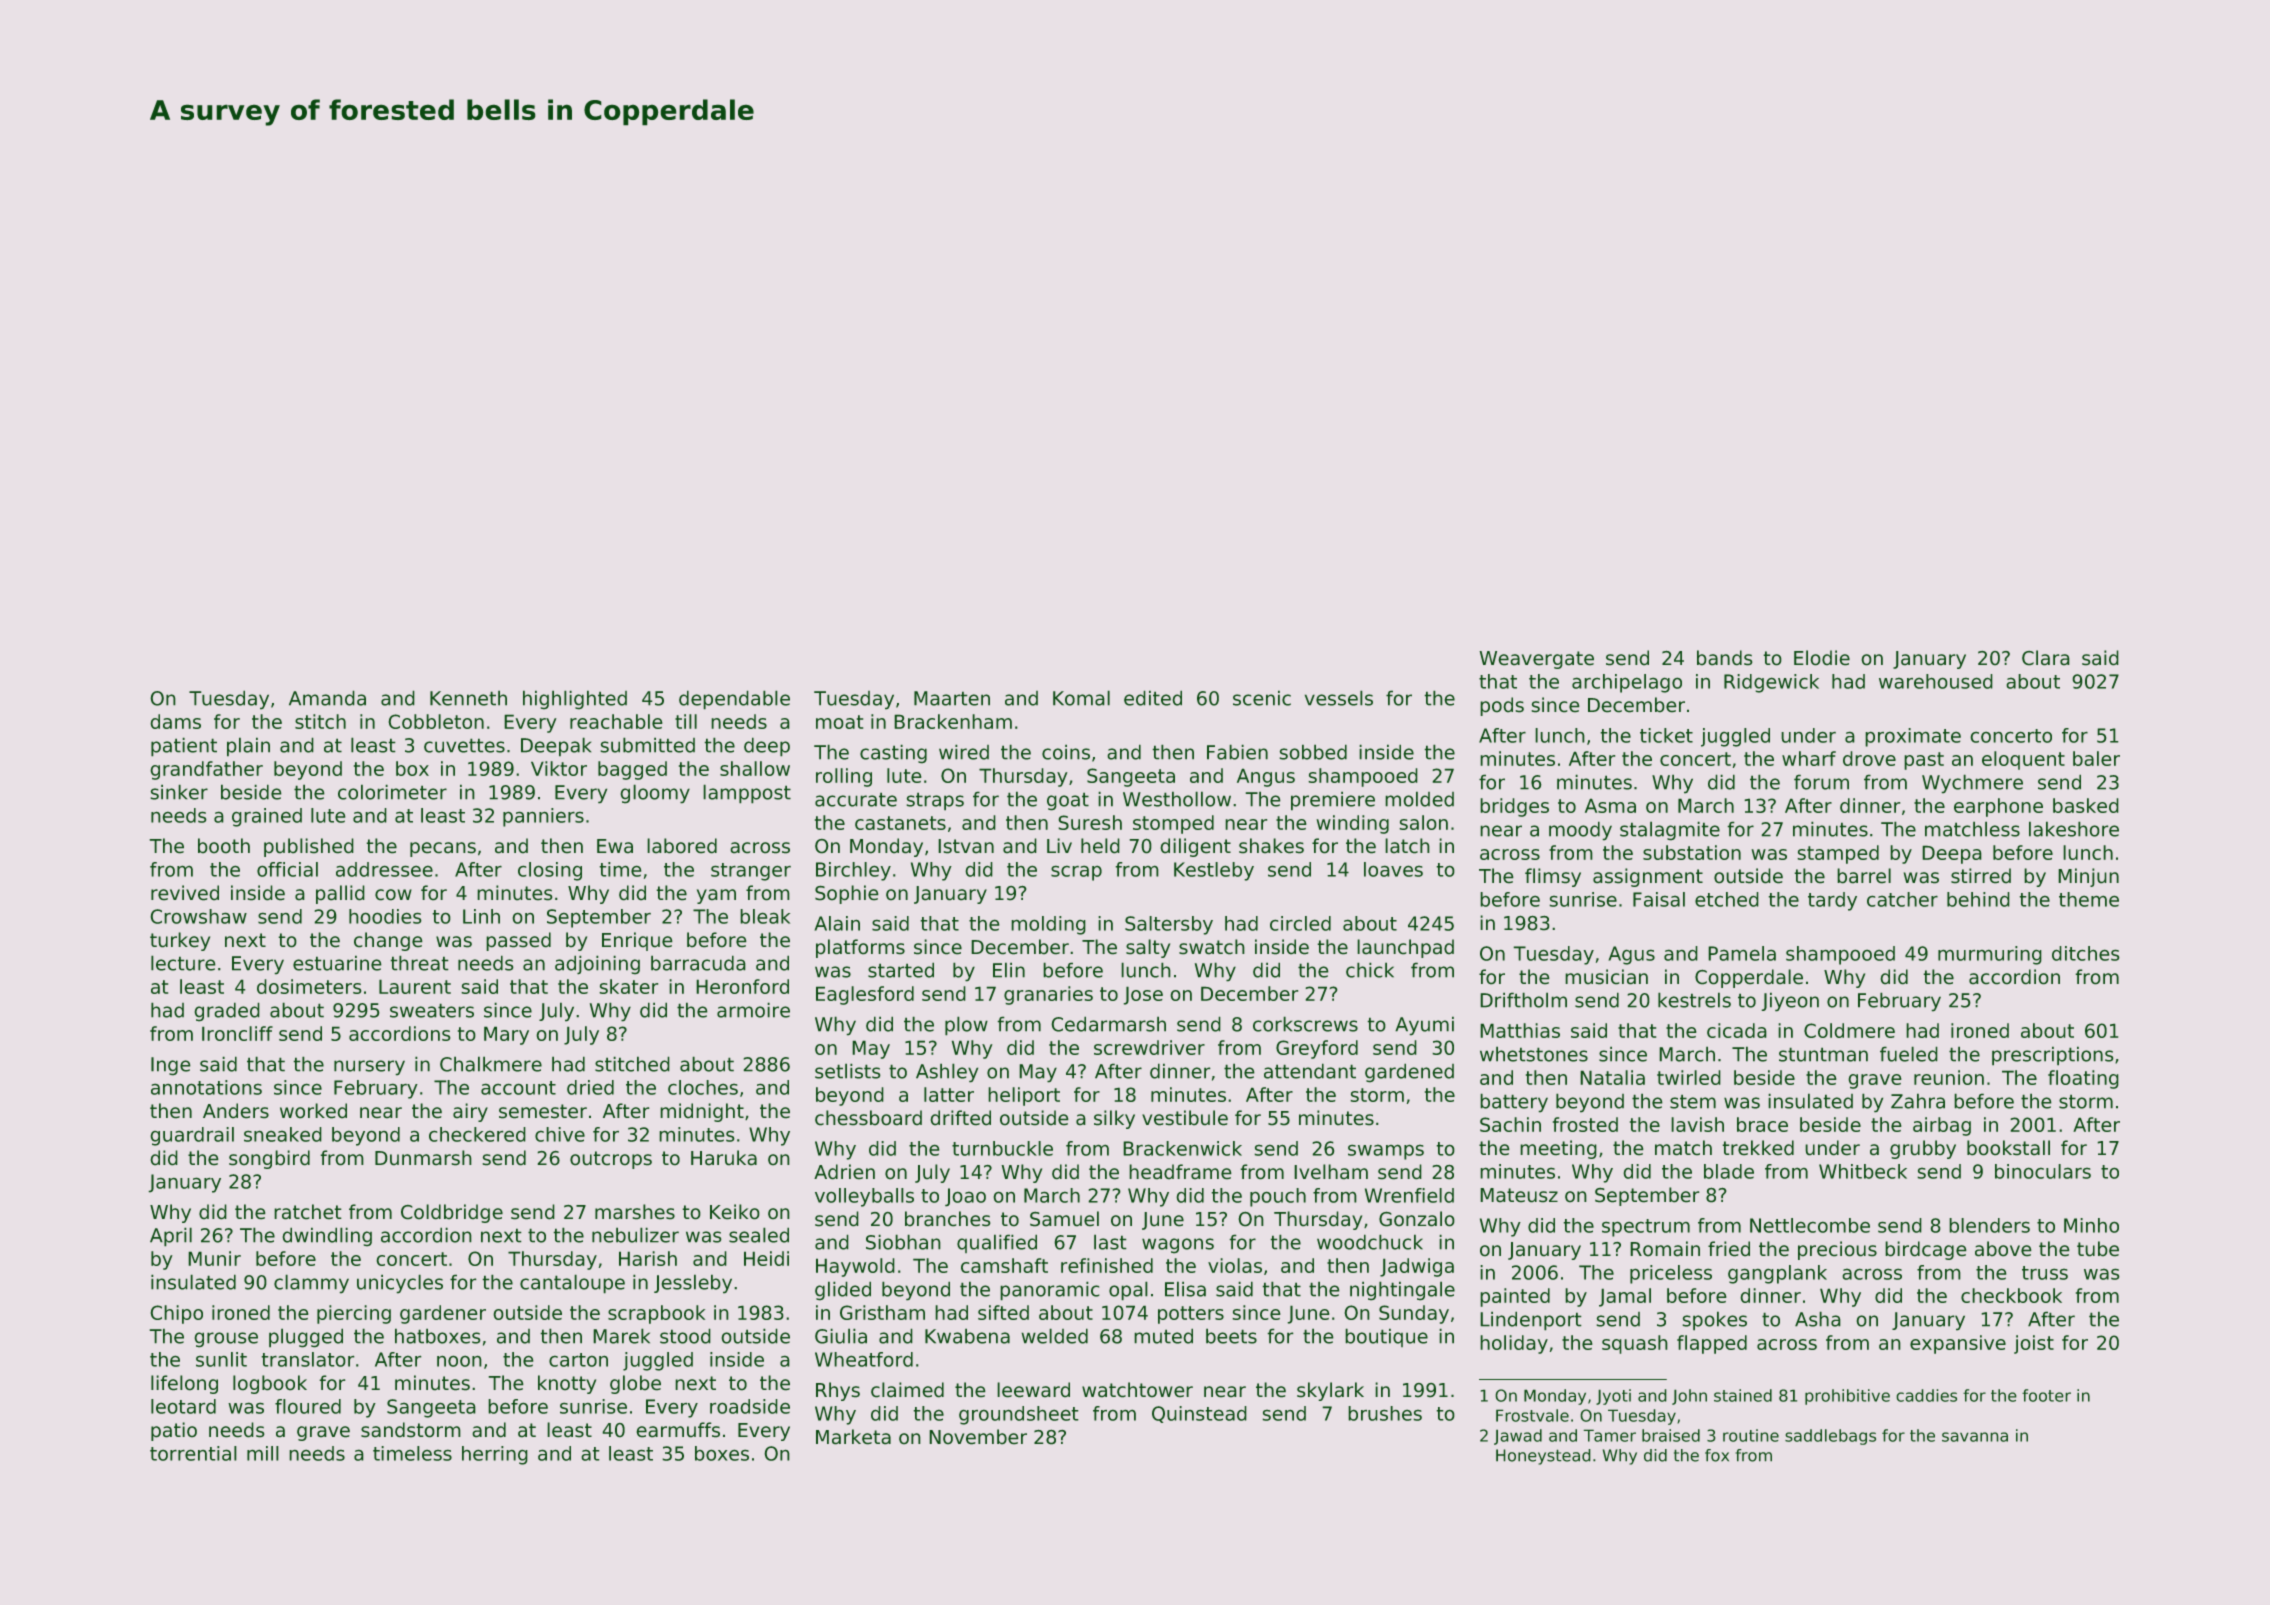  Describe the element at coordinates (327, 698) in the page. I see `Amanda` at that location.
